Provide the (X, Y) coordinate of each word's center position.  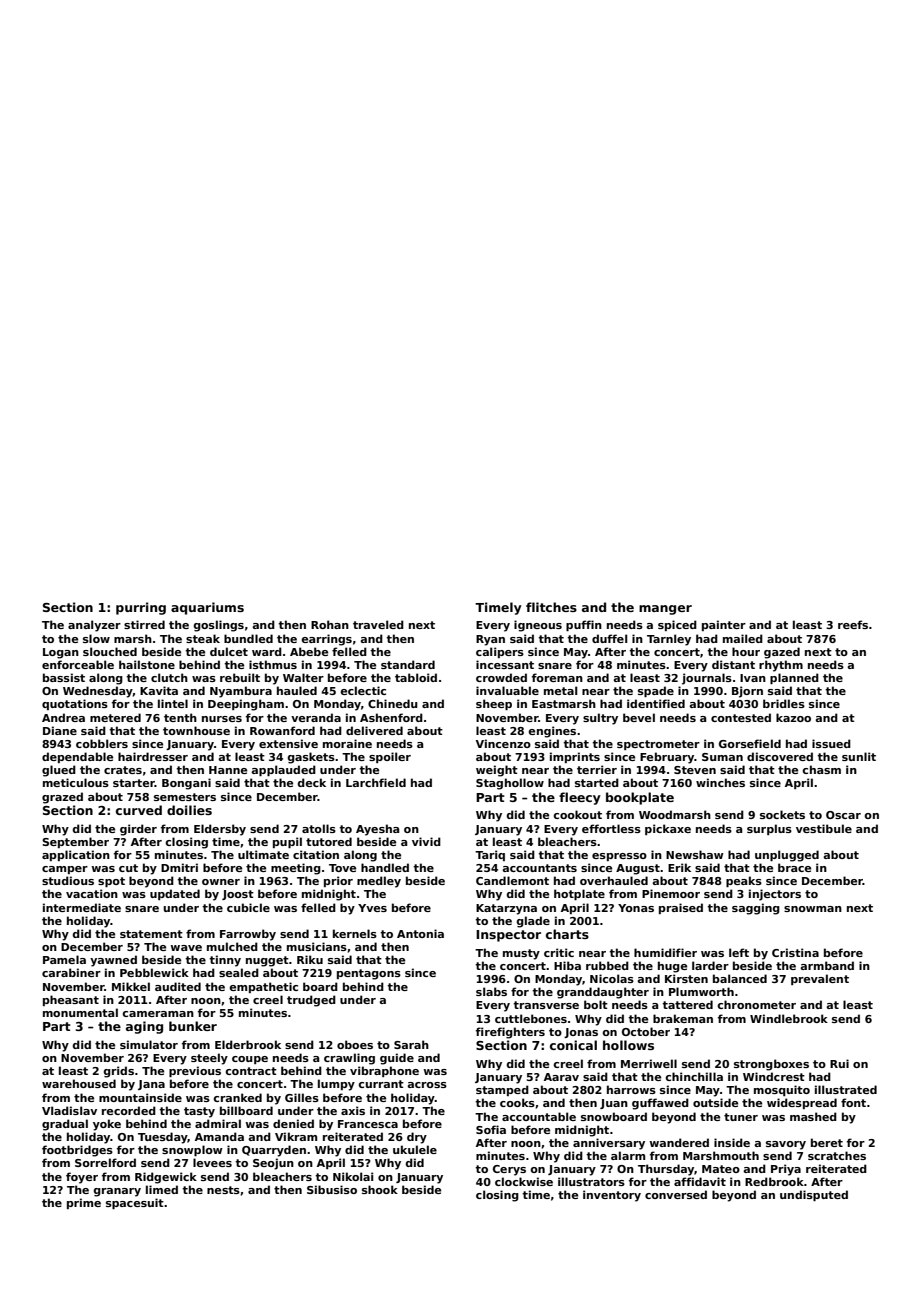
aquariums (207, 608)
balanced (740, 978)
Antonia (420, 933)
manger (665, 610)
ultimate (263, 854)
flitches (551, 607)
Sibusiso (332, 1189)
